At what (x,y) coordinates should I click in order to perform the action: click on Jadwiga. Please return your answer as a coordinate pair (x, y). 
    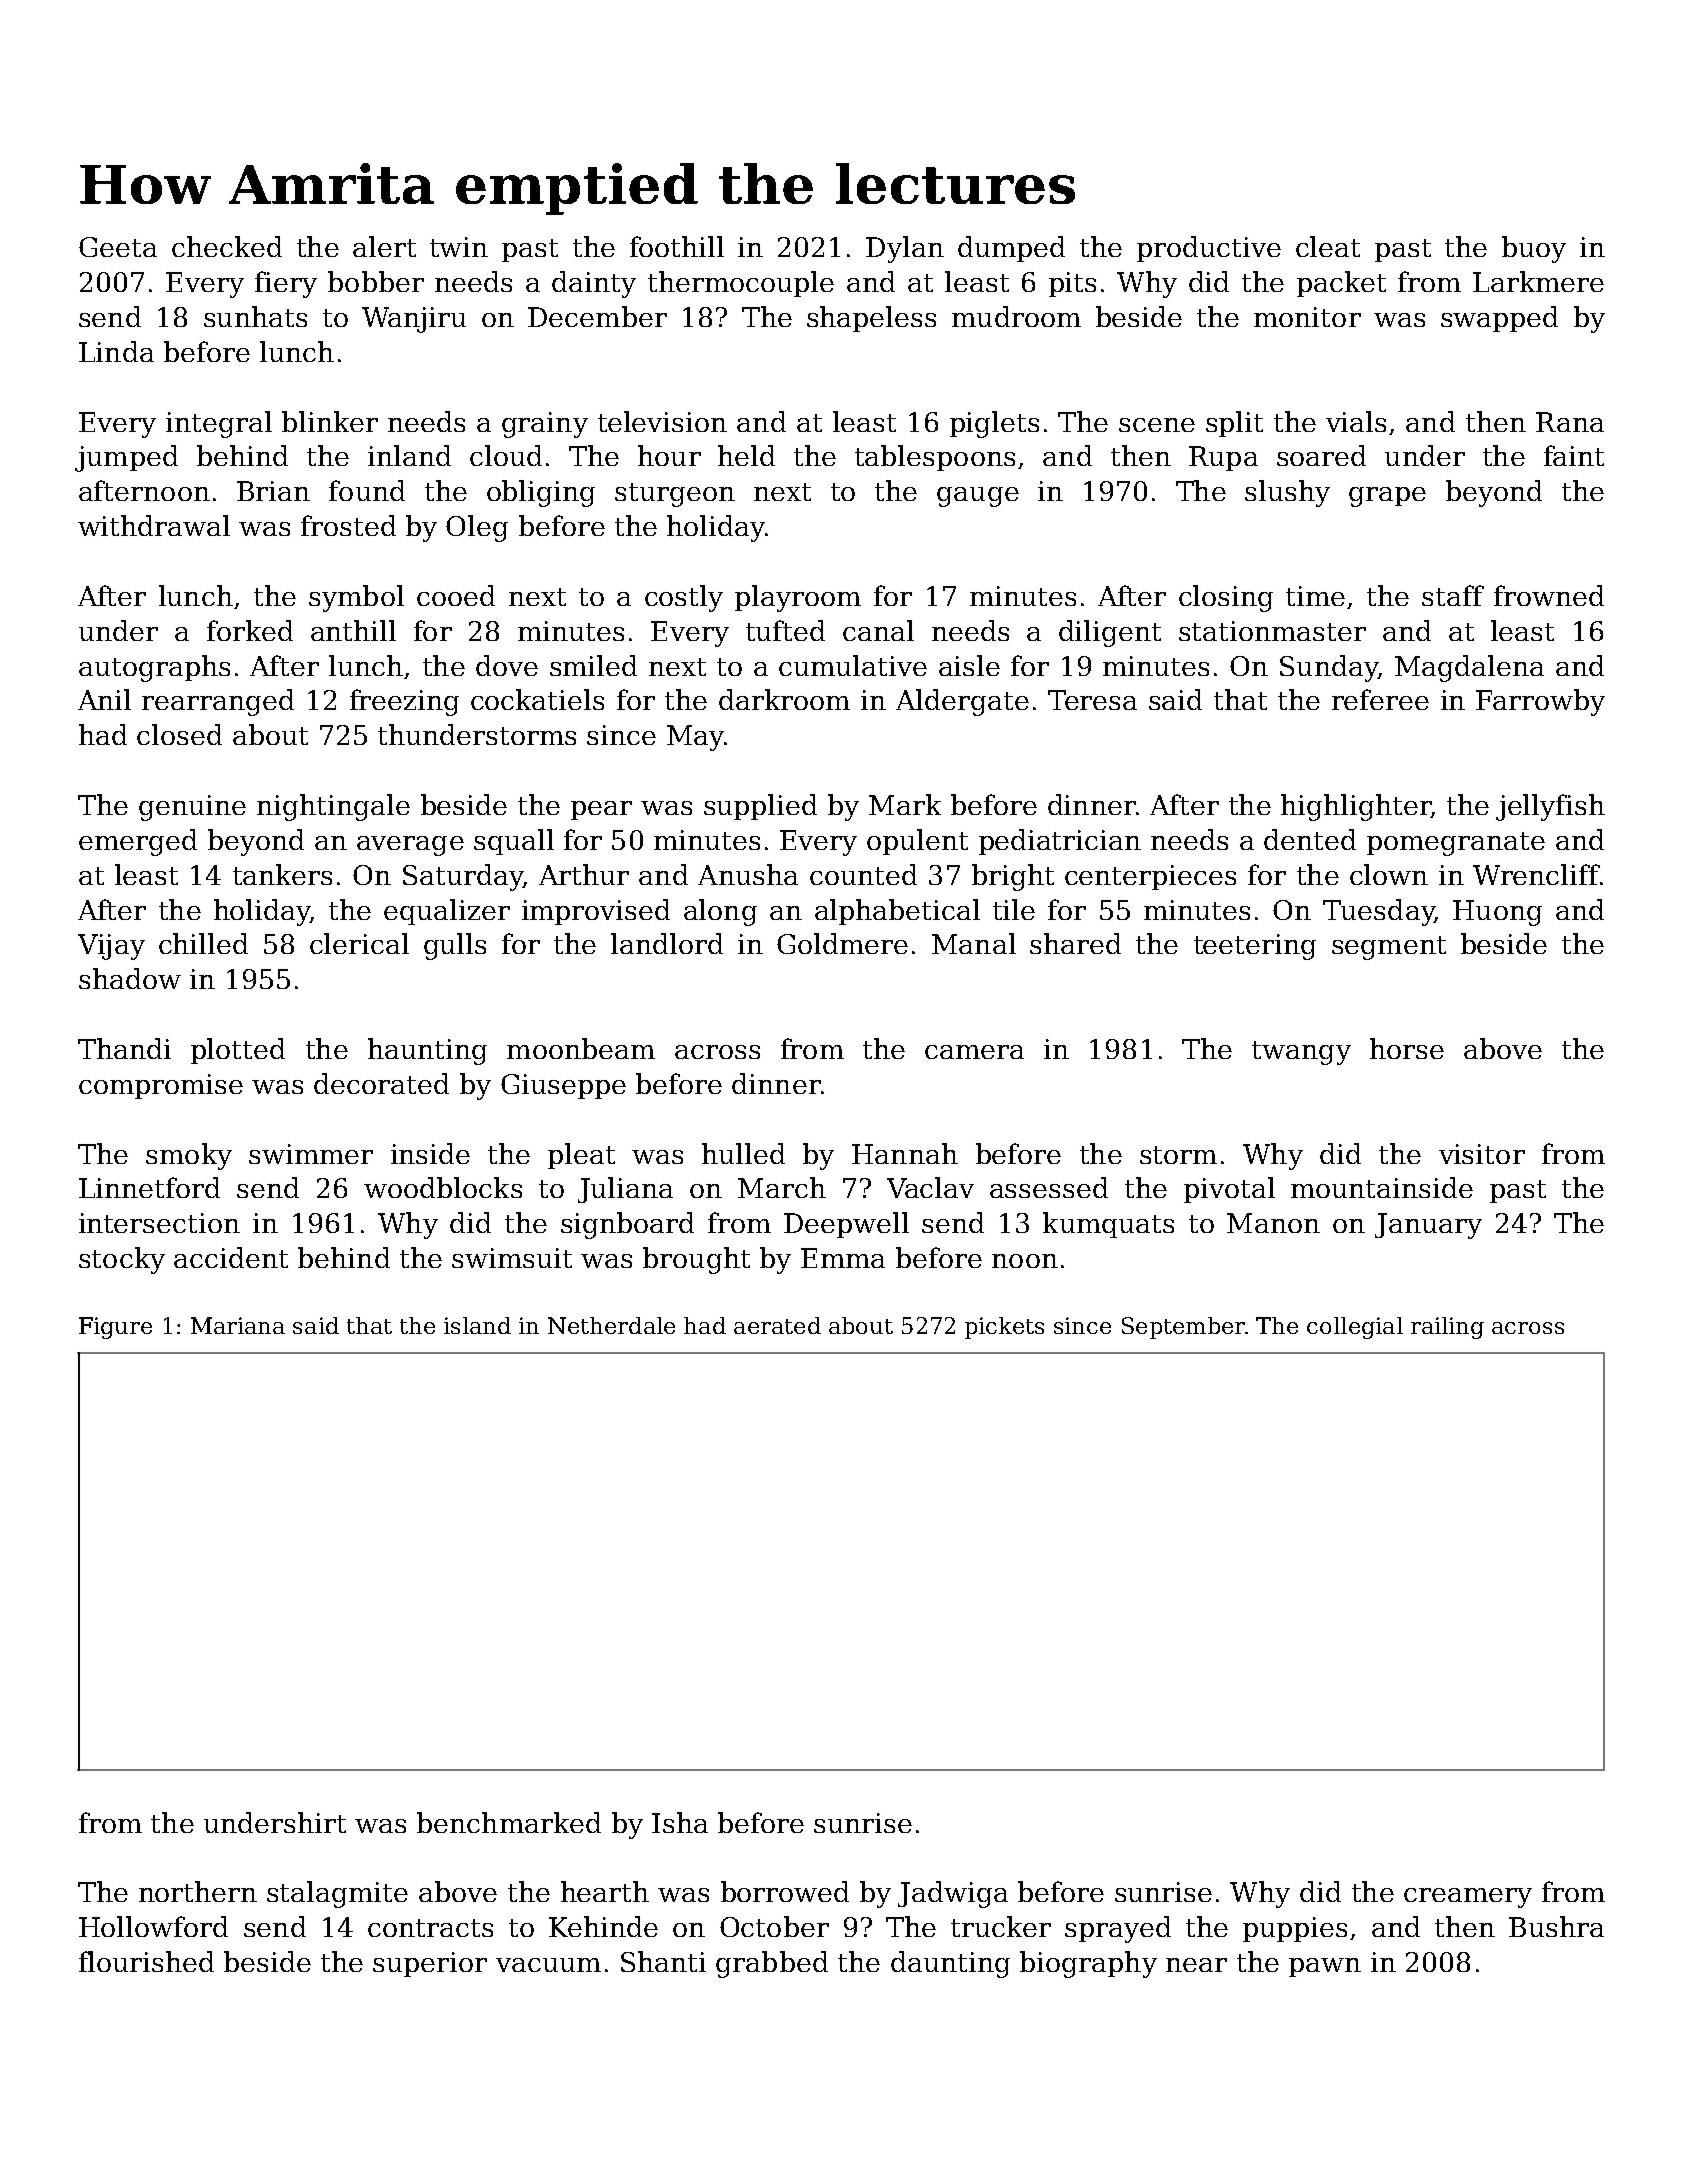
    Looking at the image, I should click on (953, 1894).
